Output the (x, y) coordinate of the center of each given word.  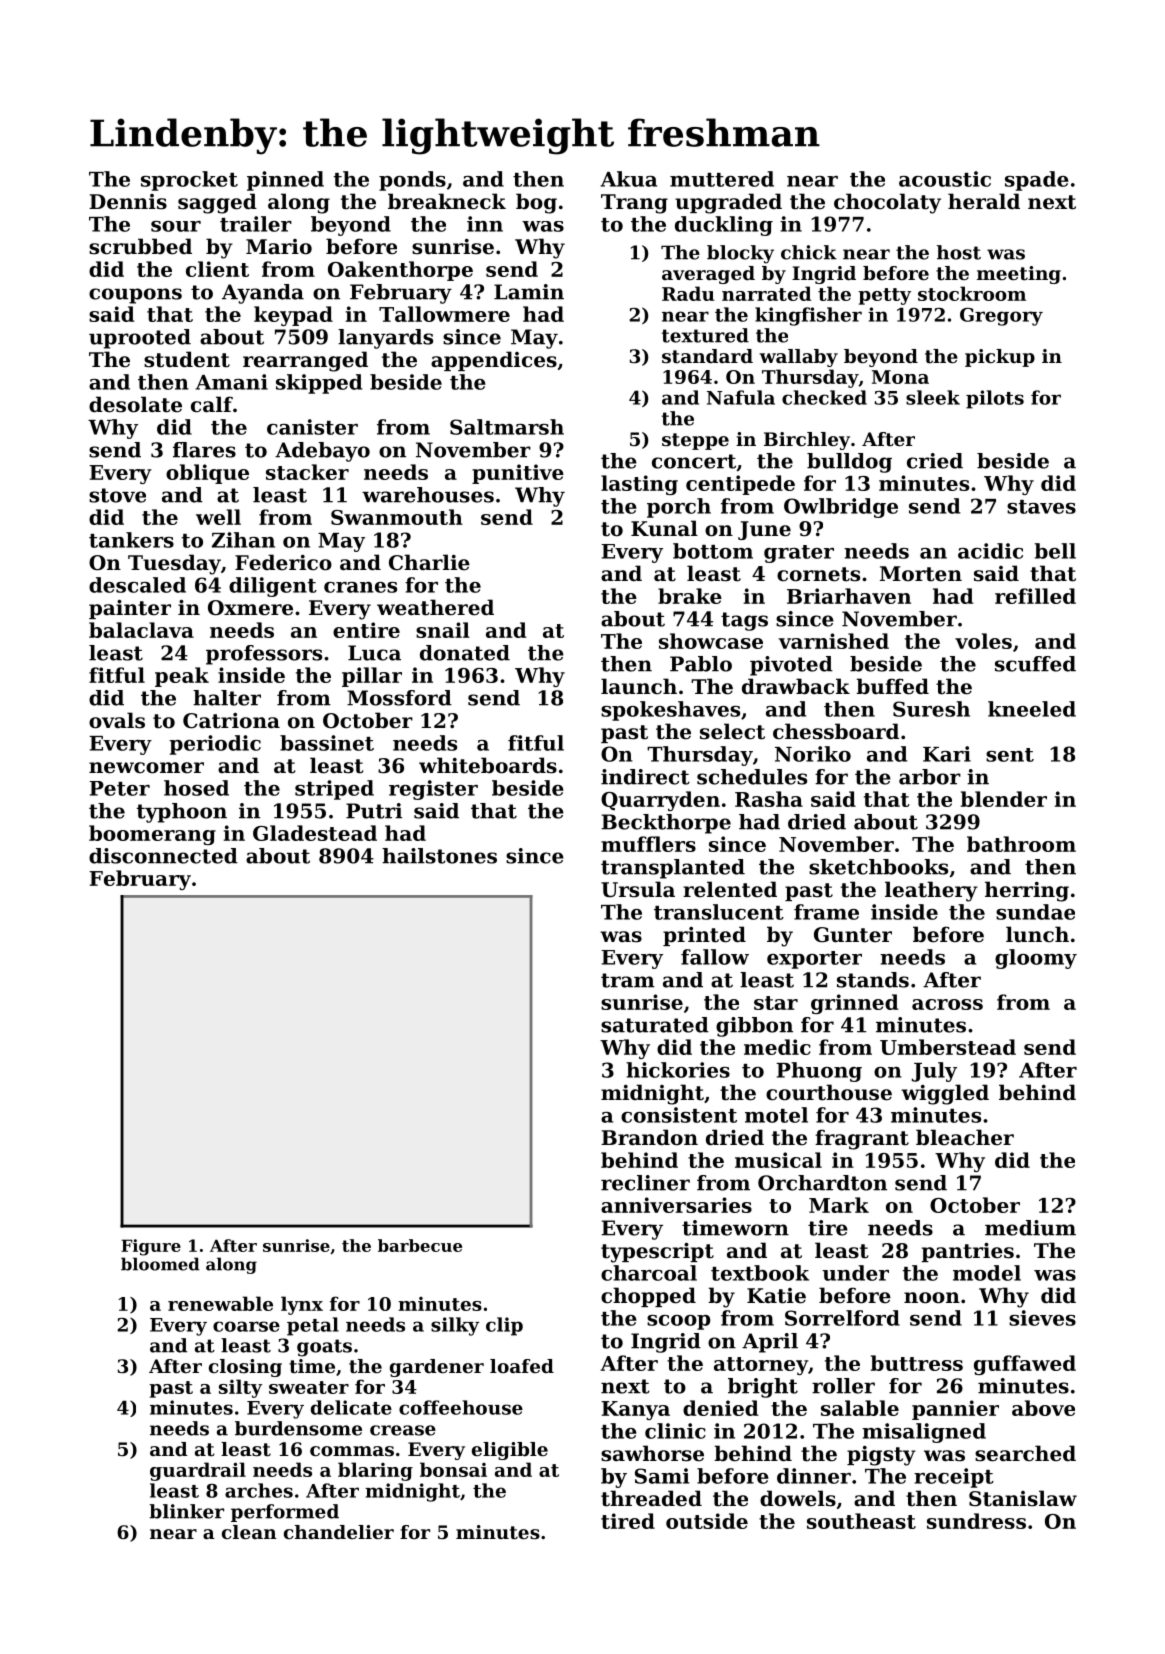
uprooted (140, 339)
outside (707, 1521)
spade (1037, 181)
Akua (628, 179)
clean (249, 1532)
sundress (976, 1521)
